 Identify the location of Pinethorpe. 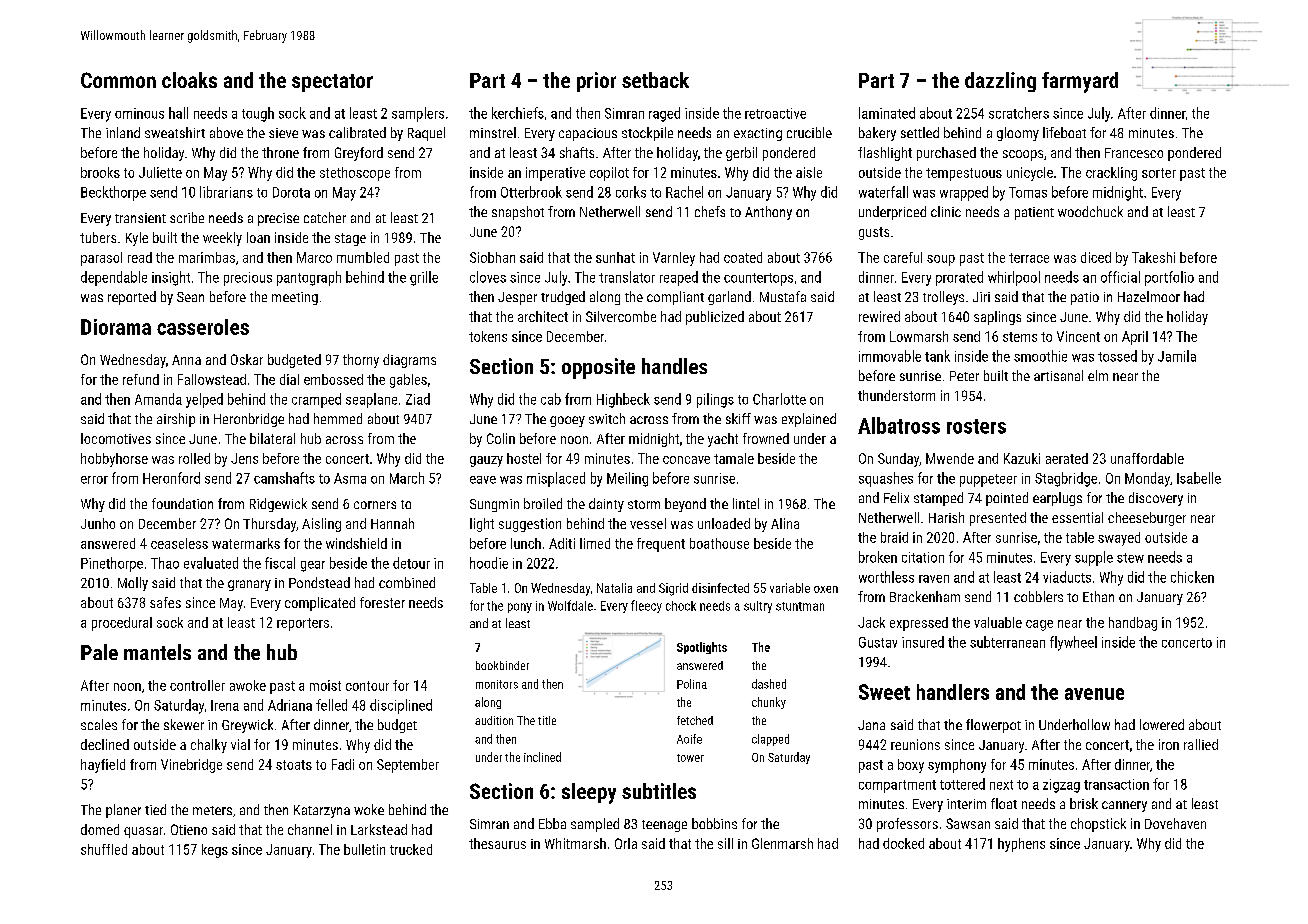
(112, 564).
